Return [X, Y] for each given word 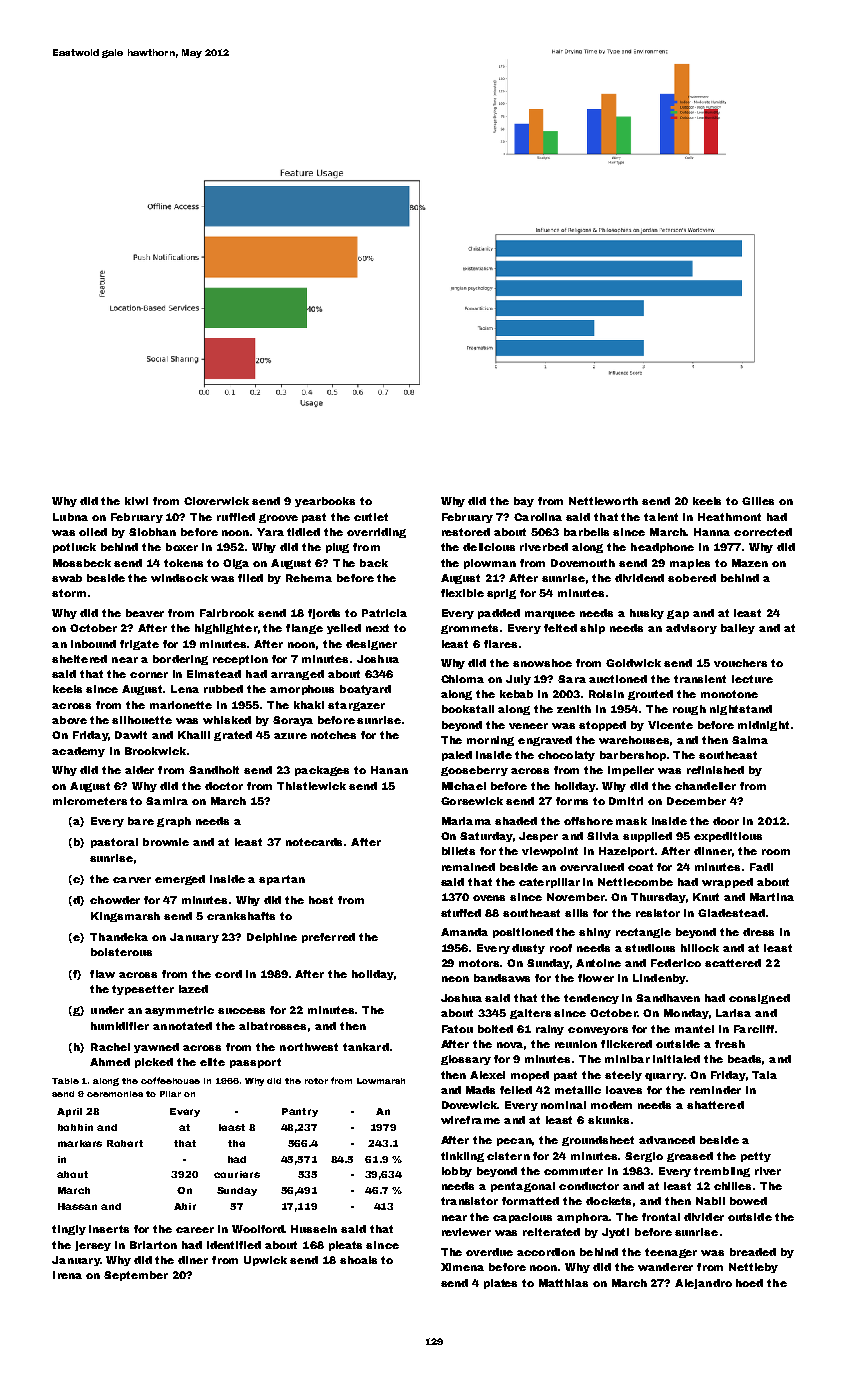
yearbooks [325, 502]
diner [193, 1260]
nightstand [741, 710]
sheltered [79, 659]
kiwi [136, 501]
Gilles [758, 501]
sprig [501, 594]
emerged [180, 880]
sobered [692, 578]
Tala [764, 1075]
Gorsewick [472, 801]
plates [500, 1284]
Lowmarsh [381, 1081]
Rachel [110, 1047]
